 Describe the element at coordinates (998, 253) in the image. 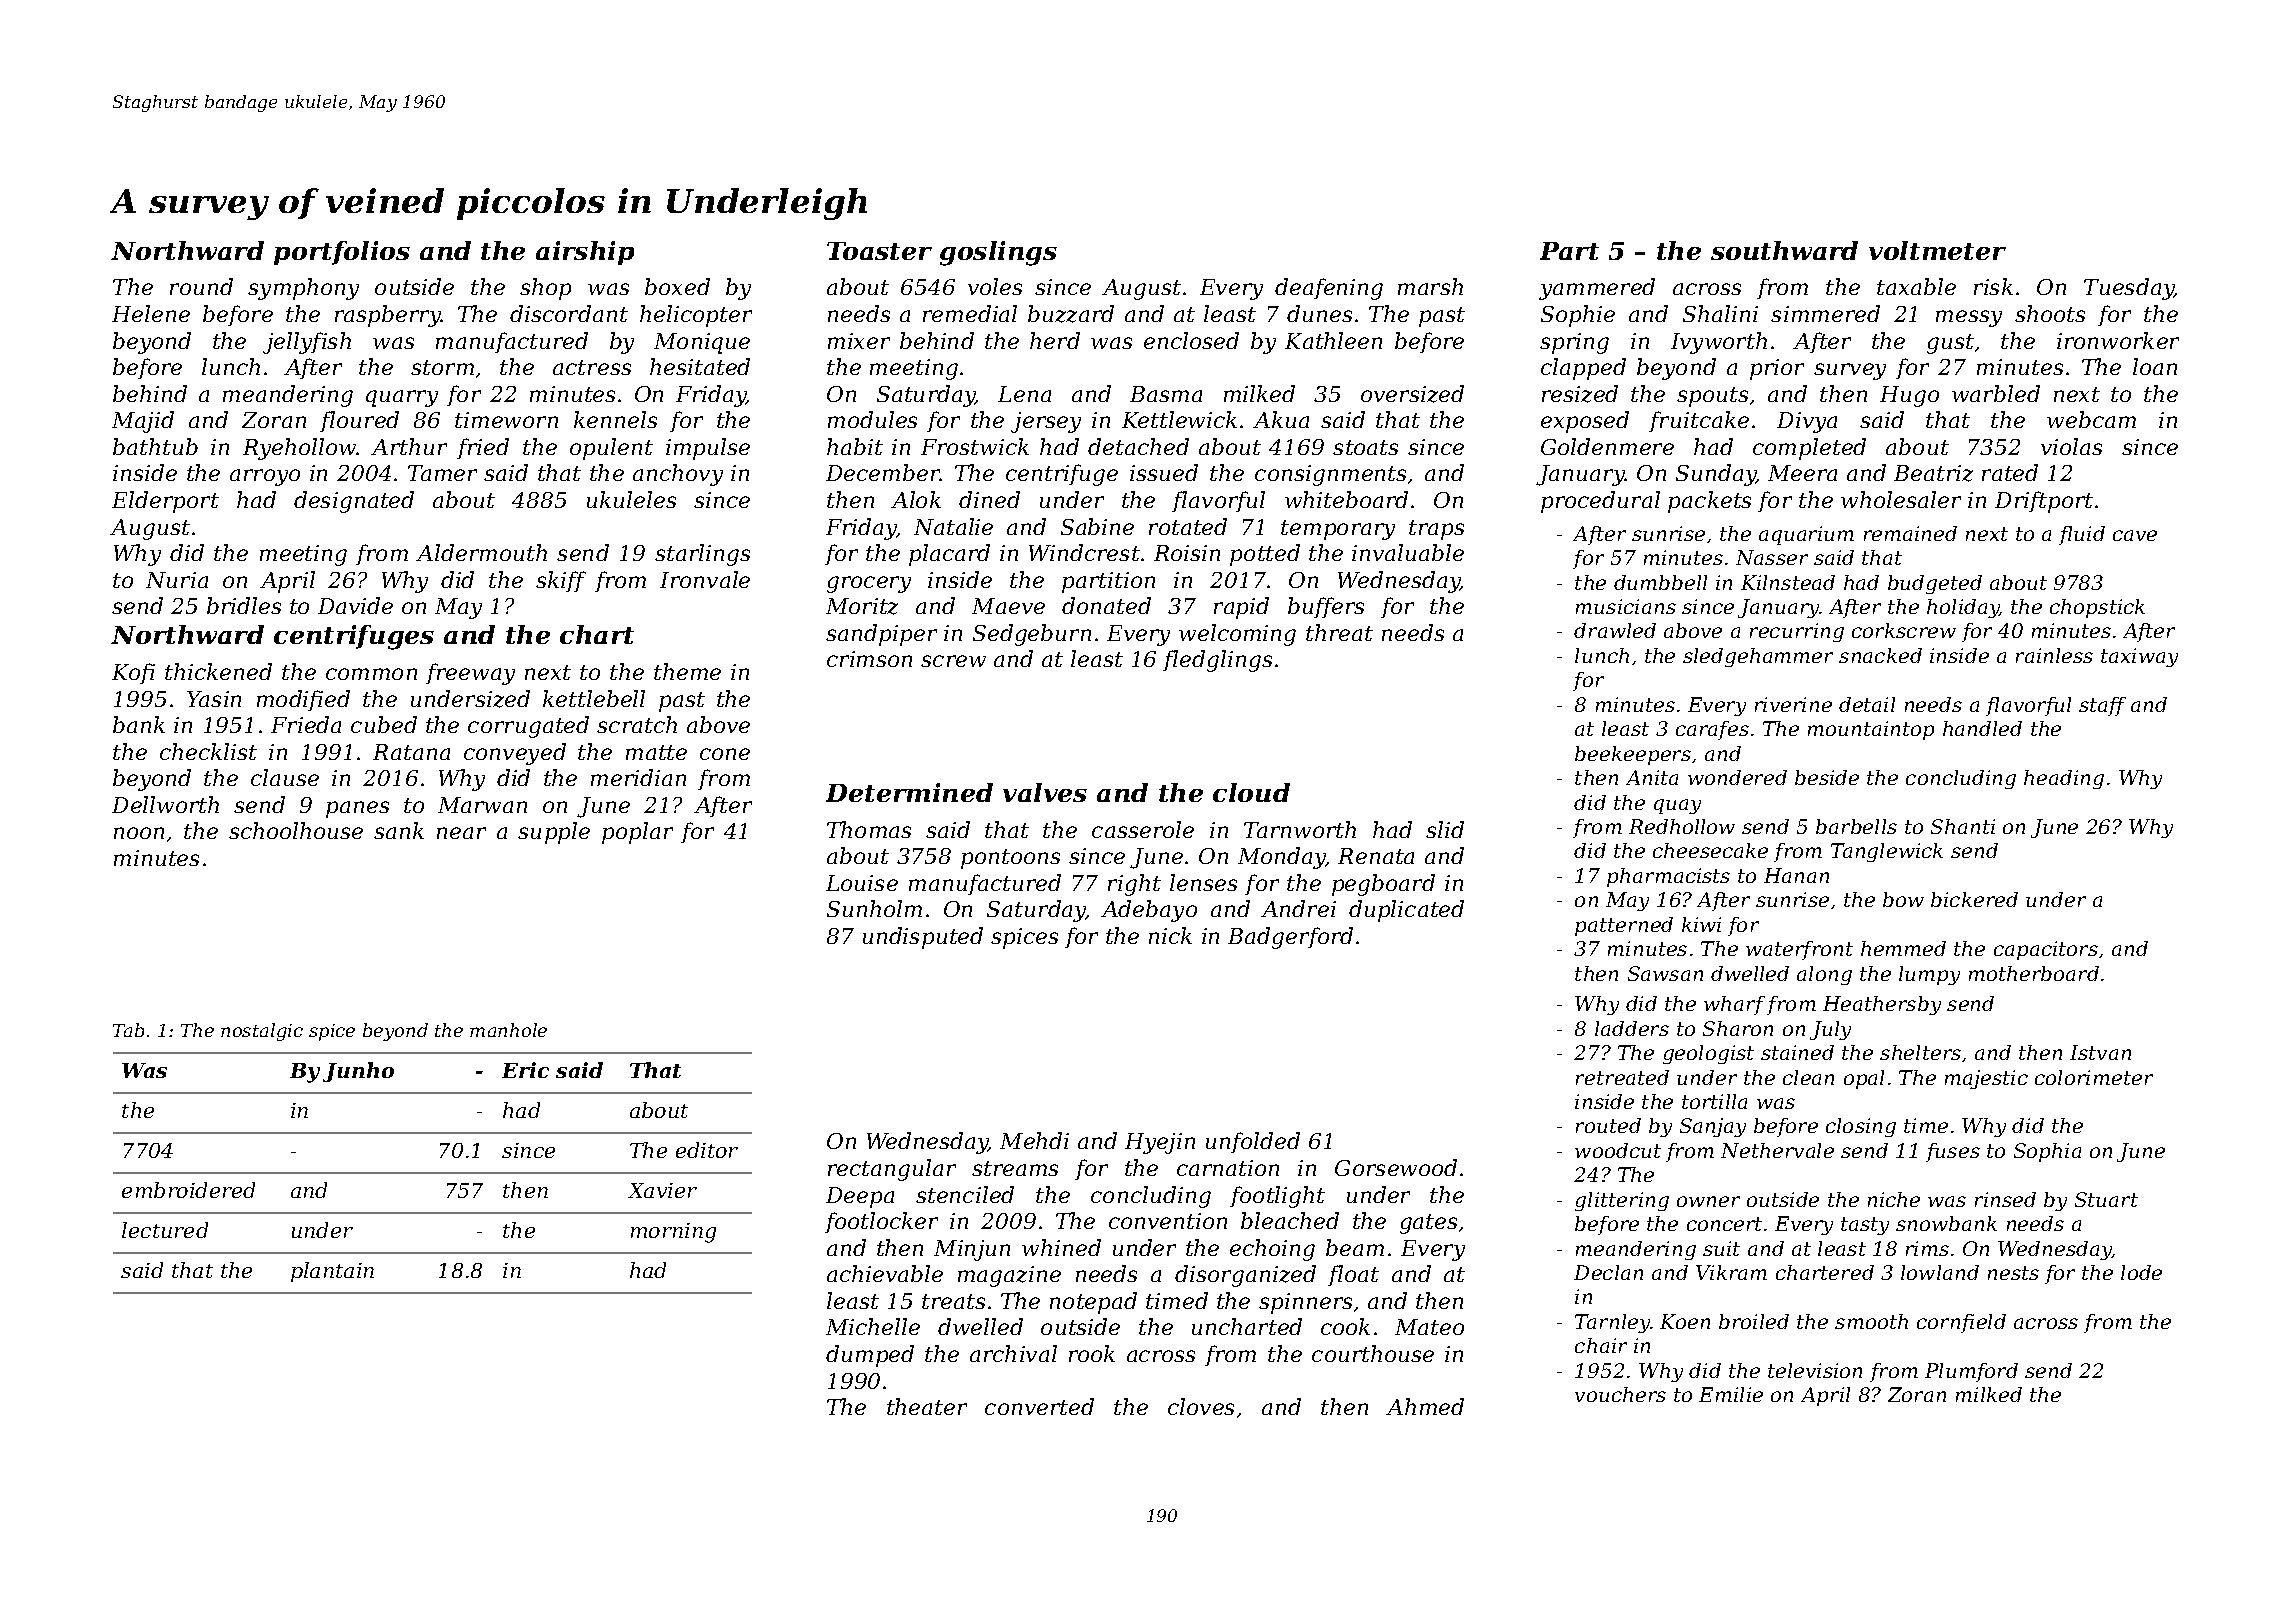

I see `goslings` at that location.
